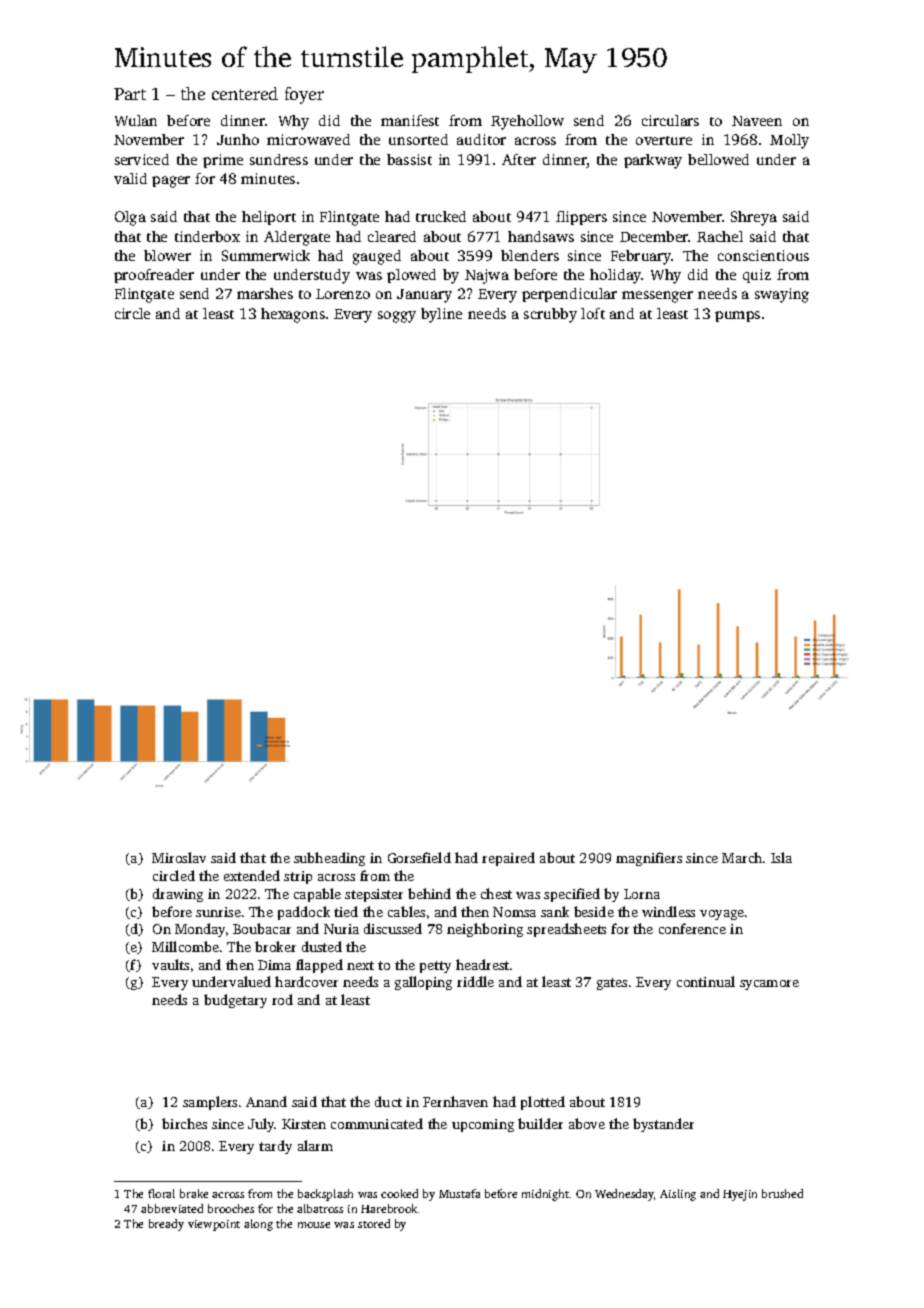 This screenshot has width=924, height=1308. What do you see at coordinates (130, 94) in the screenshot?
I see `Part` at bounding box center [130, 94].
